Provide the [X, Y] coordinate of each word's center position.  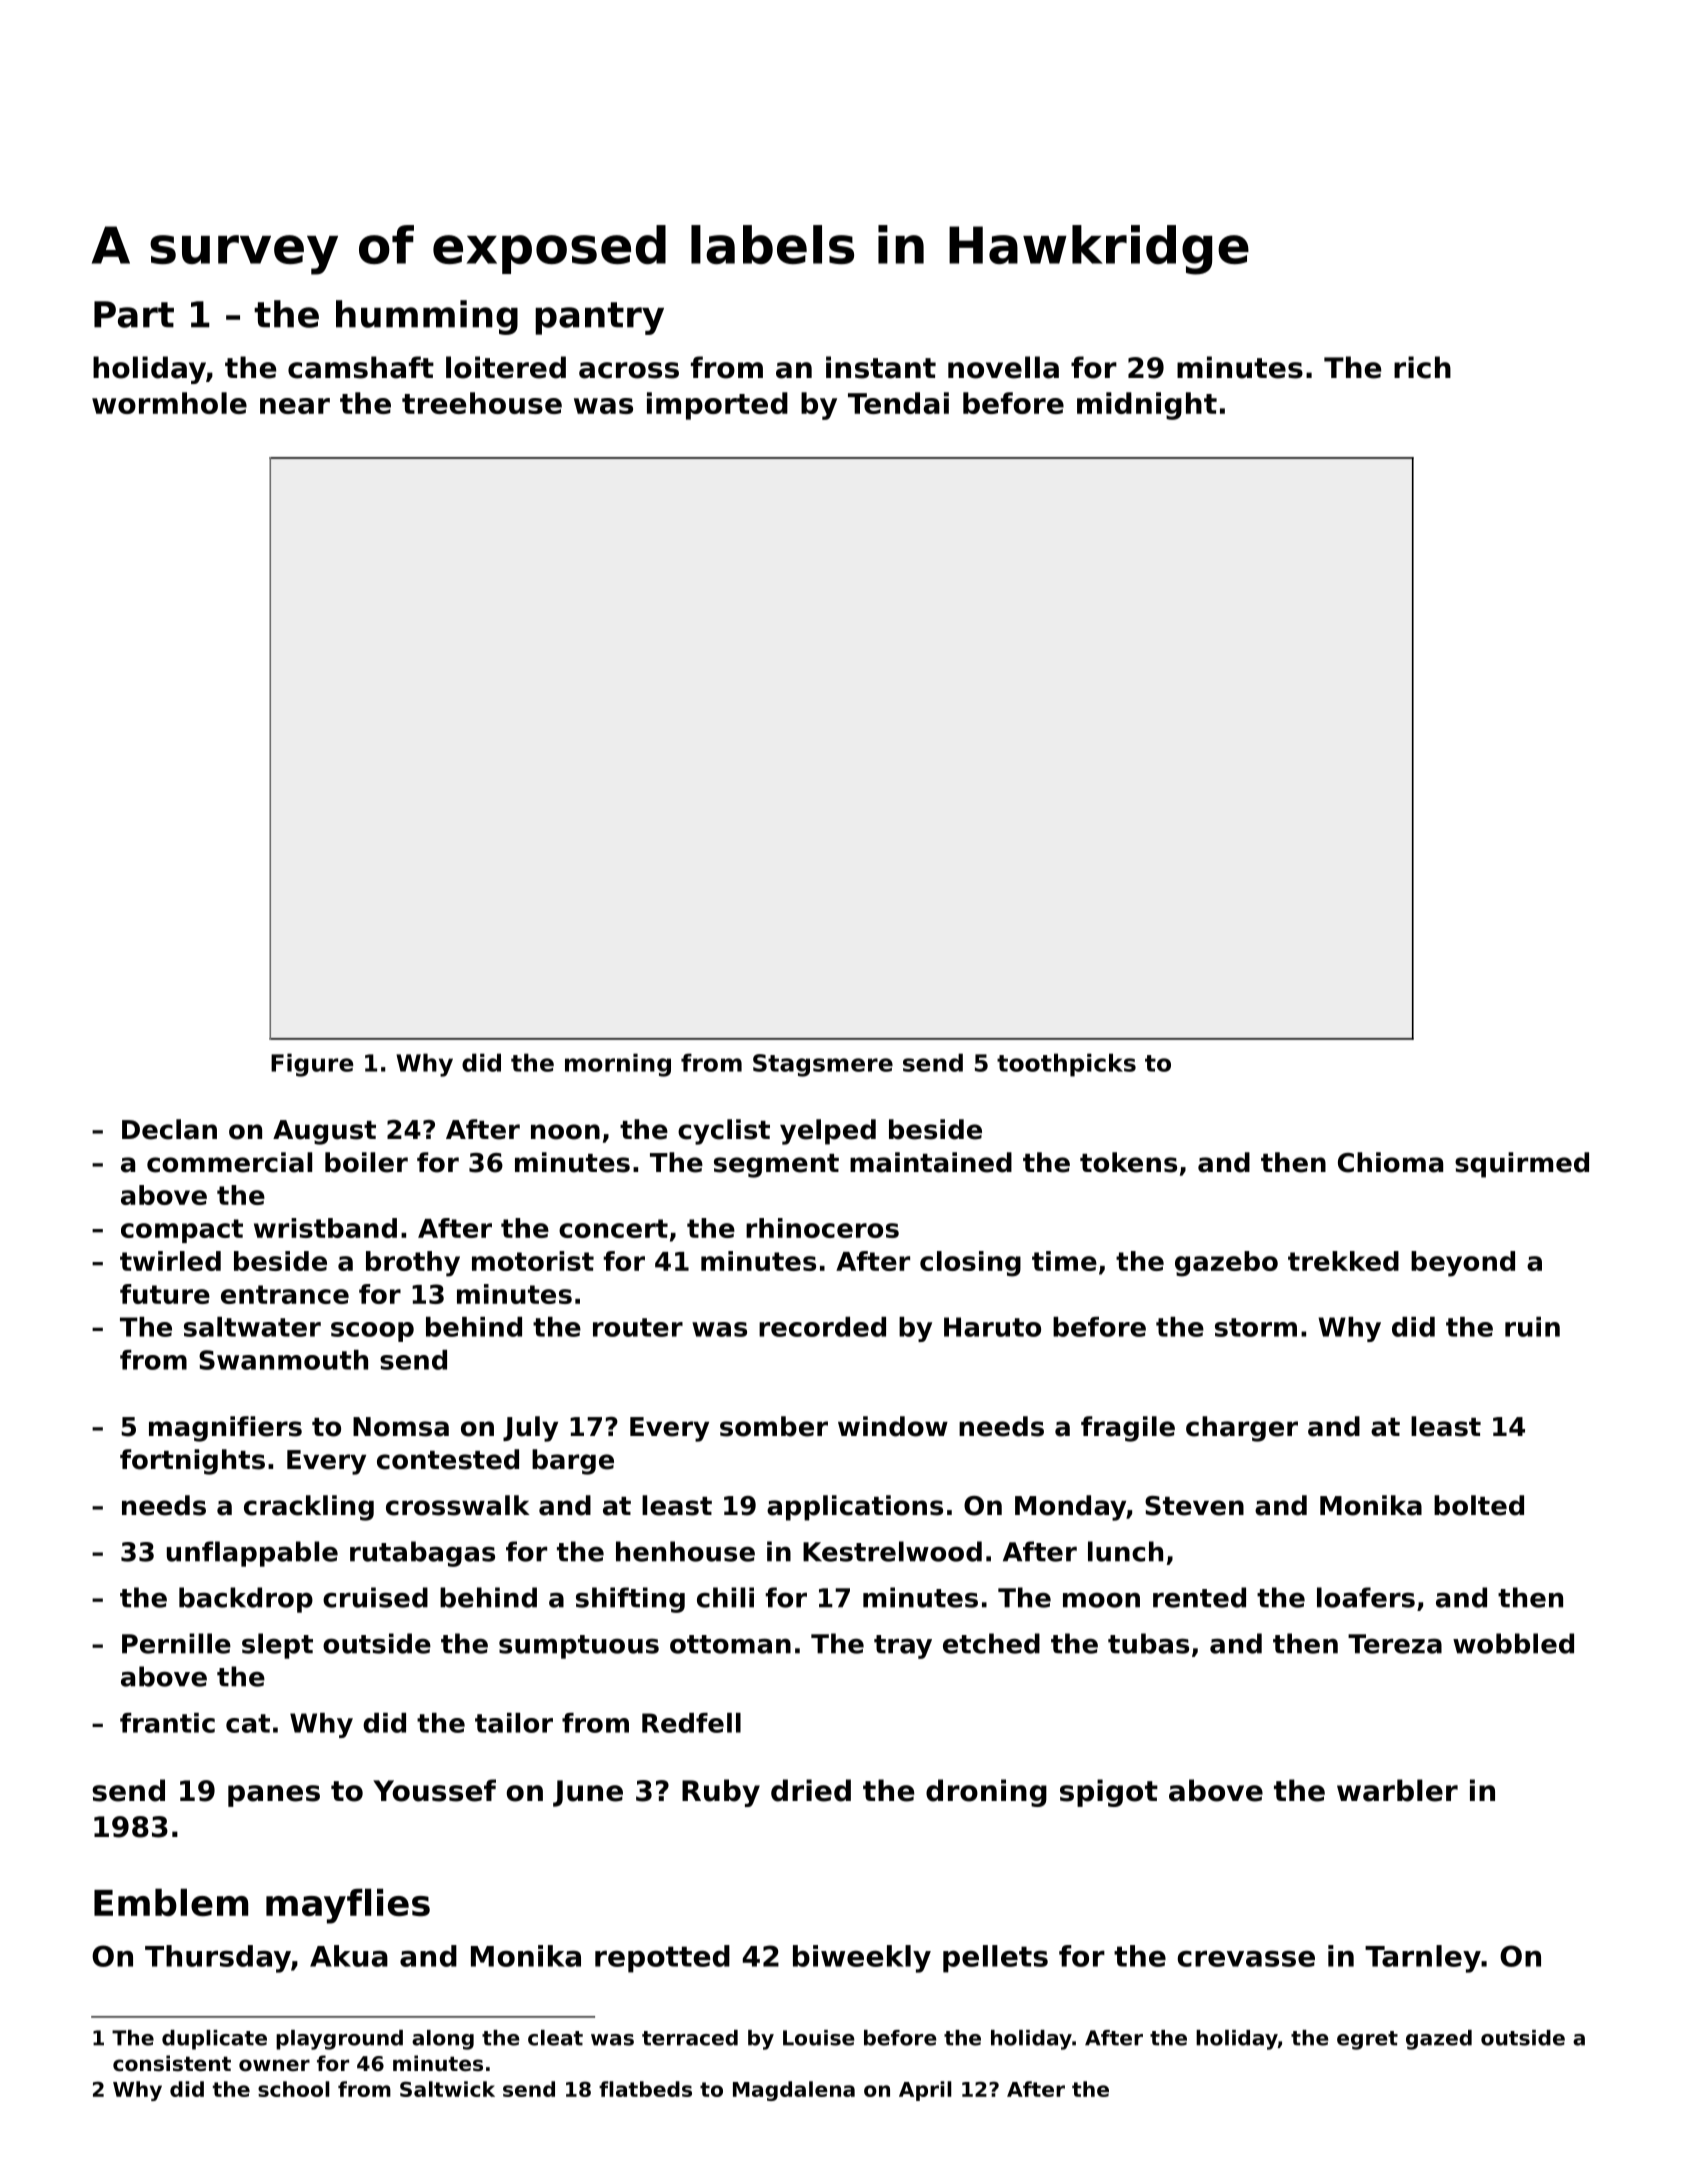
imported [717, 406]
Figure [312, 1065]
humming [427, 317]
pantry [599, 318]
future [165, 1294]
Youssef [434, 1790]
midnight [1147, 406]
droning [986, 1793]
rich [1422, 367]
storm [1256, 1327]
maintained [931, 1162]
